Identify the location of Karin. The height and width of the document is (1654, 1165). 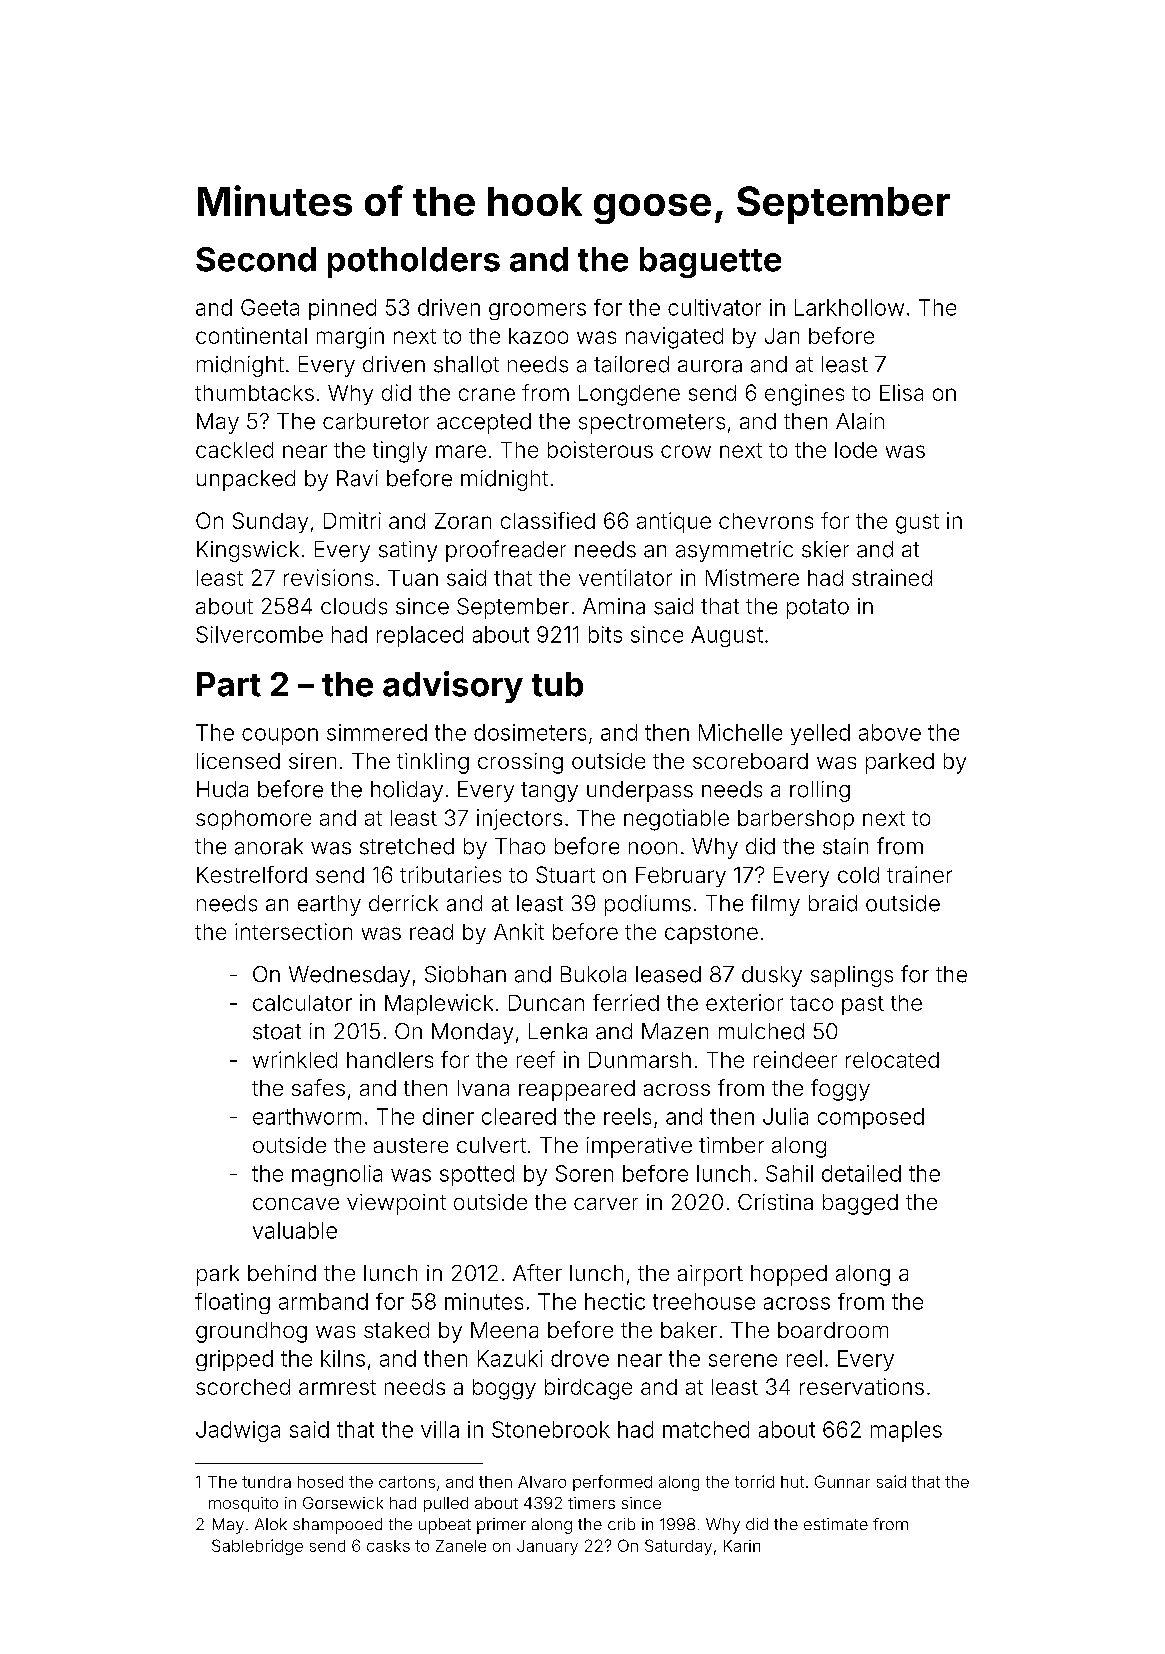
(742, 1546).
